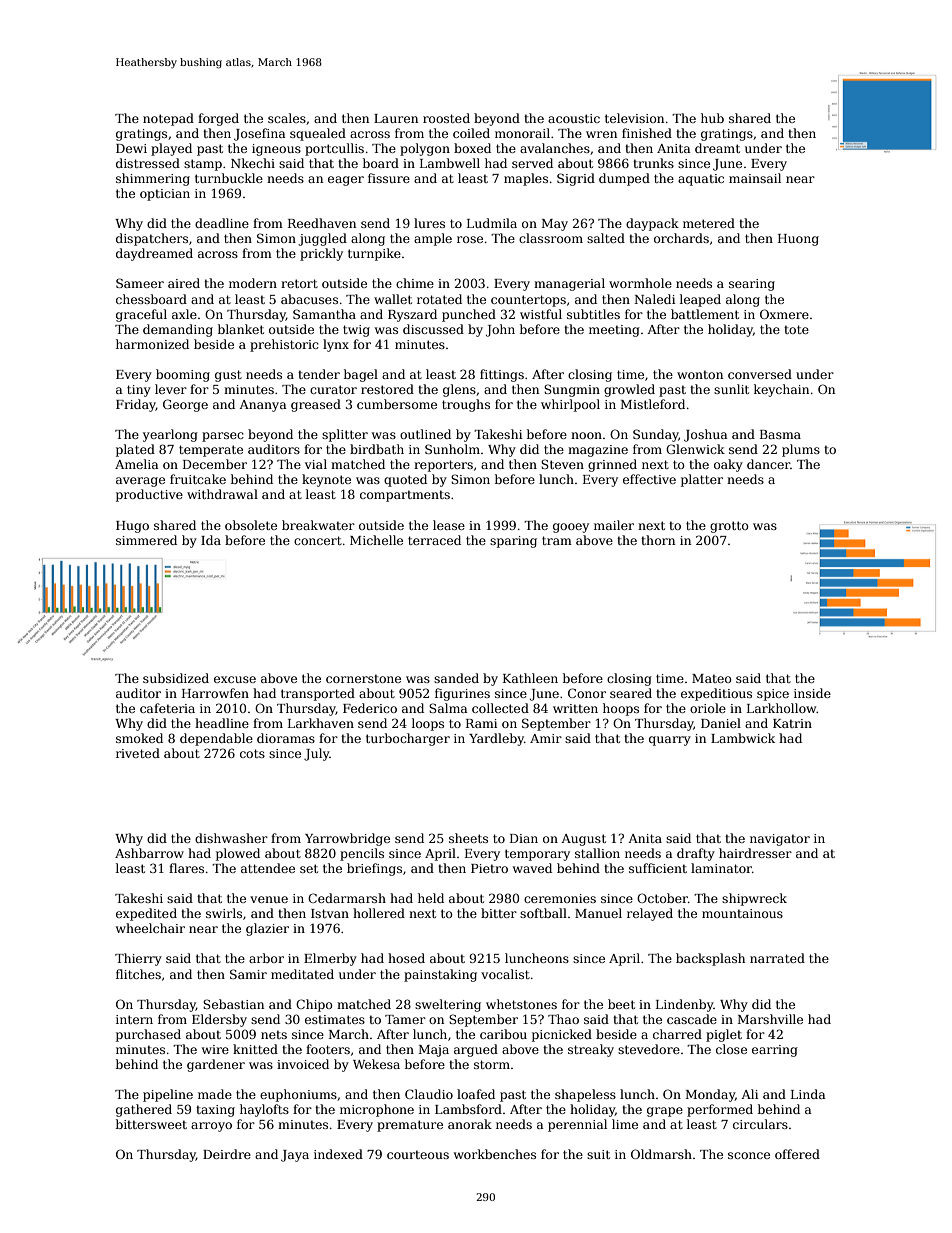  Describe the element at coordinates (557, 540) in the screenshot. I see `tram` at that location.
